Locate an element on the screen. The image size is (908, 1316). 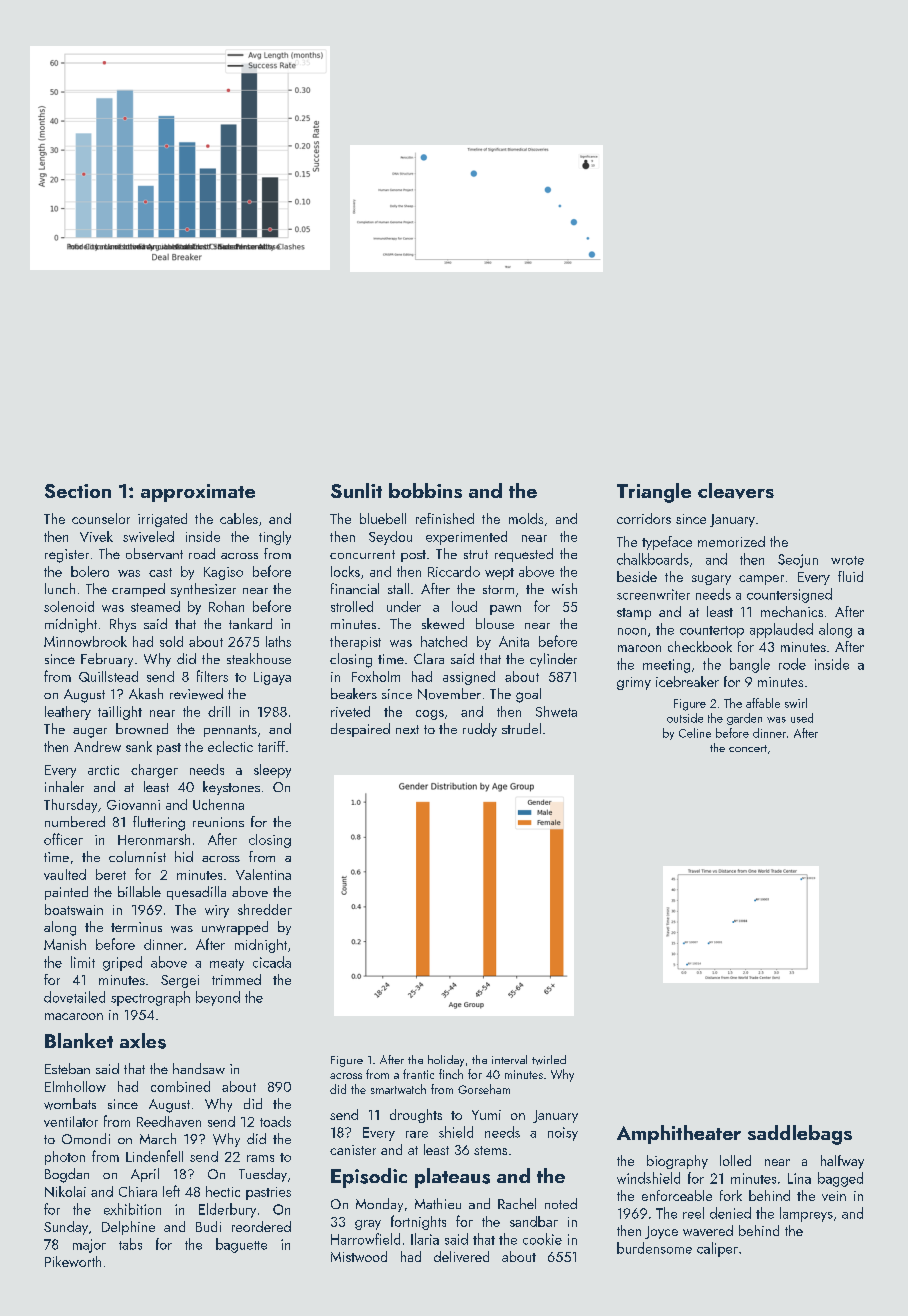
trimmed is located at coordinates (236, 979).
